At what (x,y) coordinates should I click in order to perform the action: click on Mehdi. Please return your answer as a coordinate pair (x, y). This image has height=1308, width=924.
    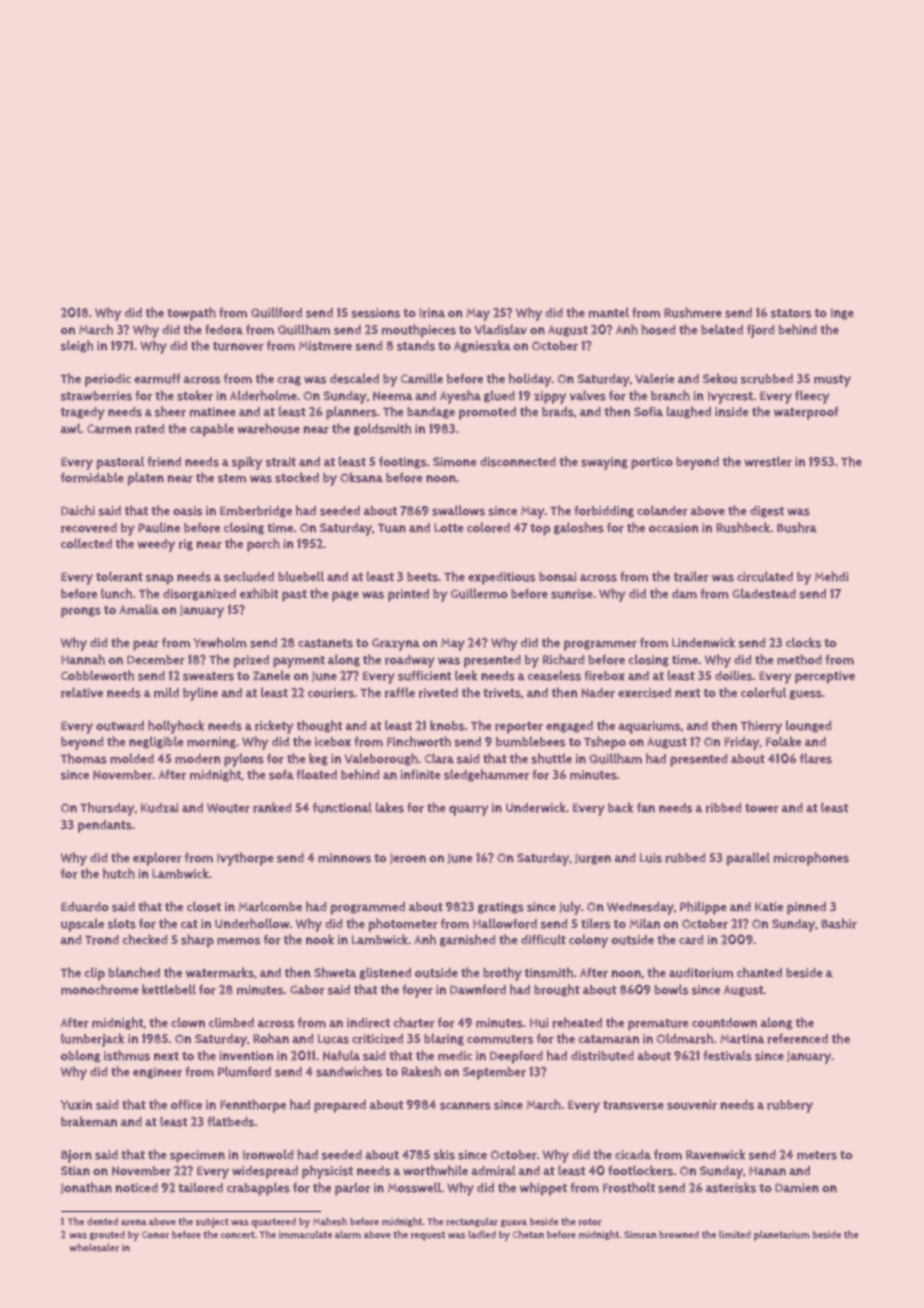
    Looking at the image, I should click on (831, 576).
